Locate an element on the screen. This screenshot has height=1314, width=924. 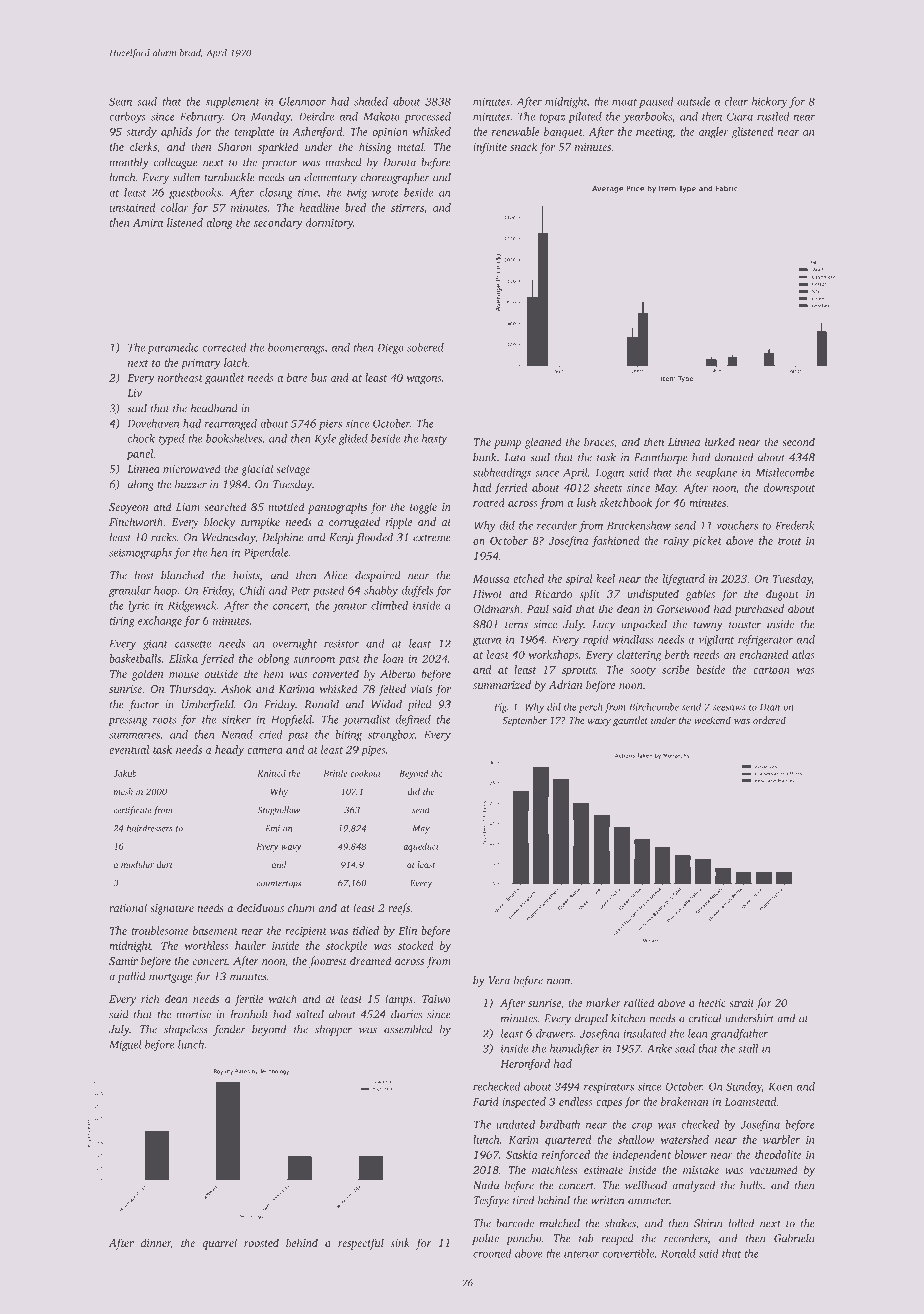
weekend is located at coordinates (712, 720).
